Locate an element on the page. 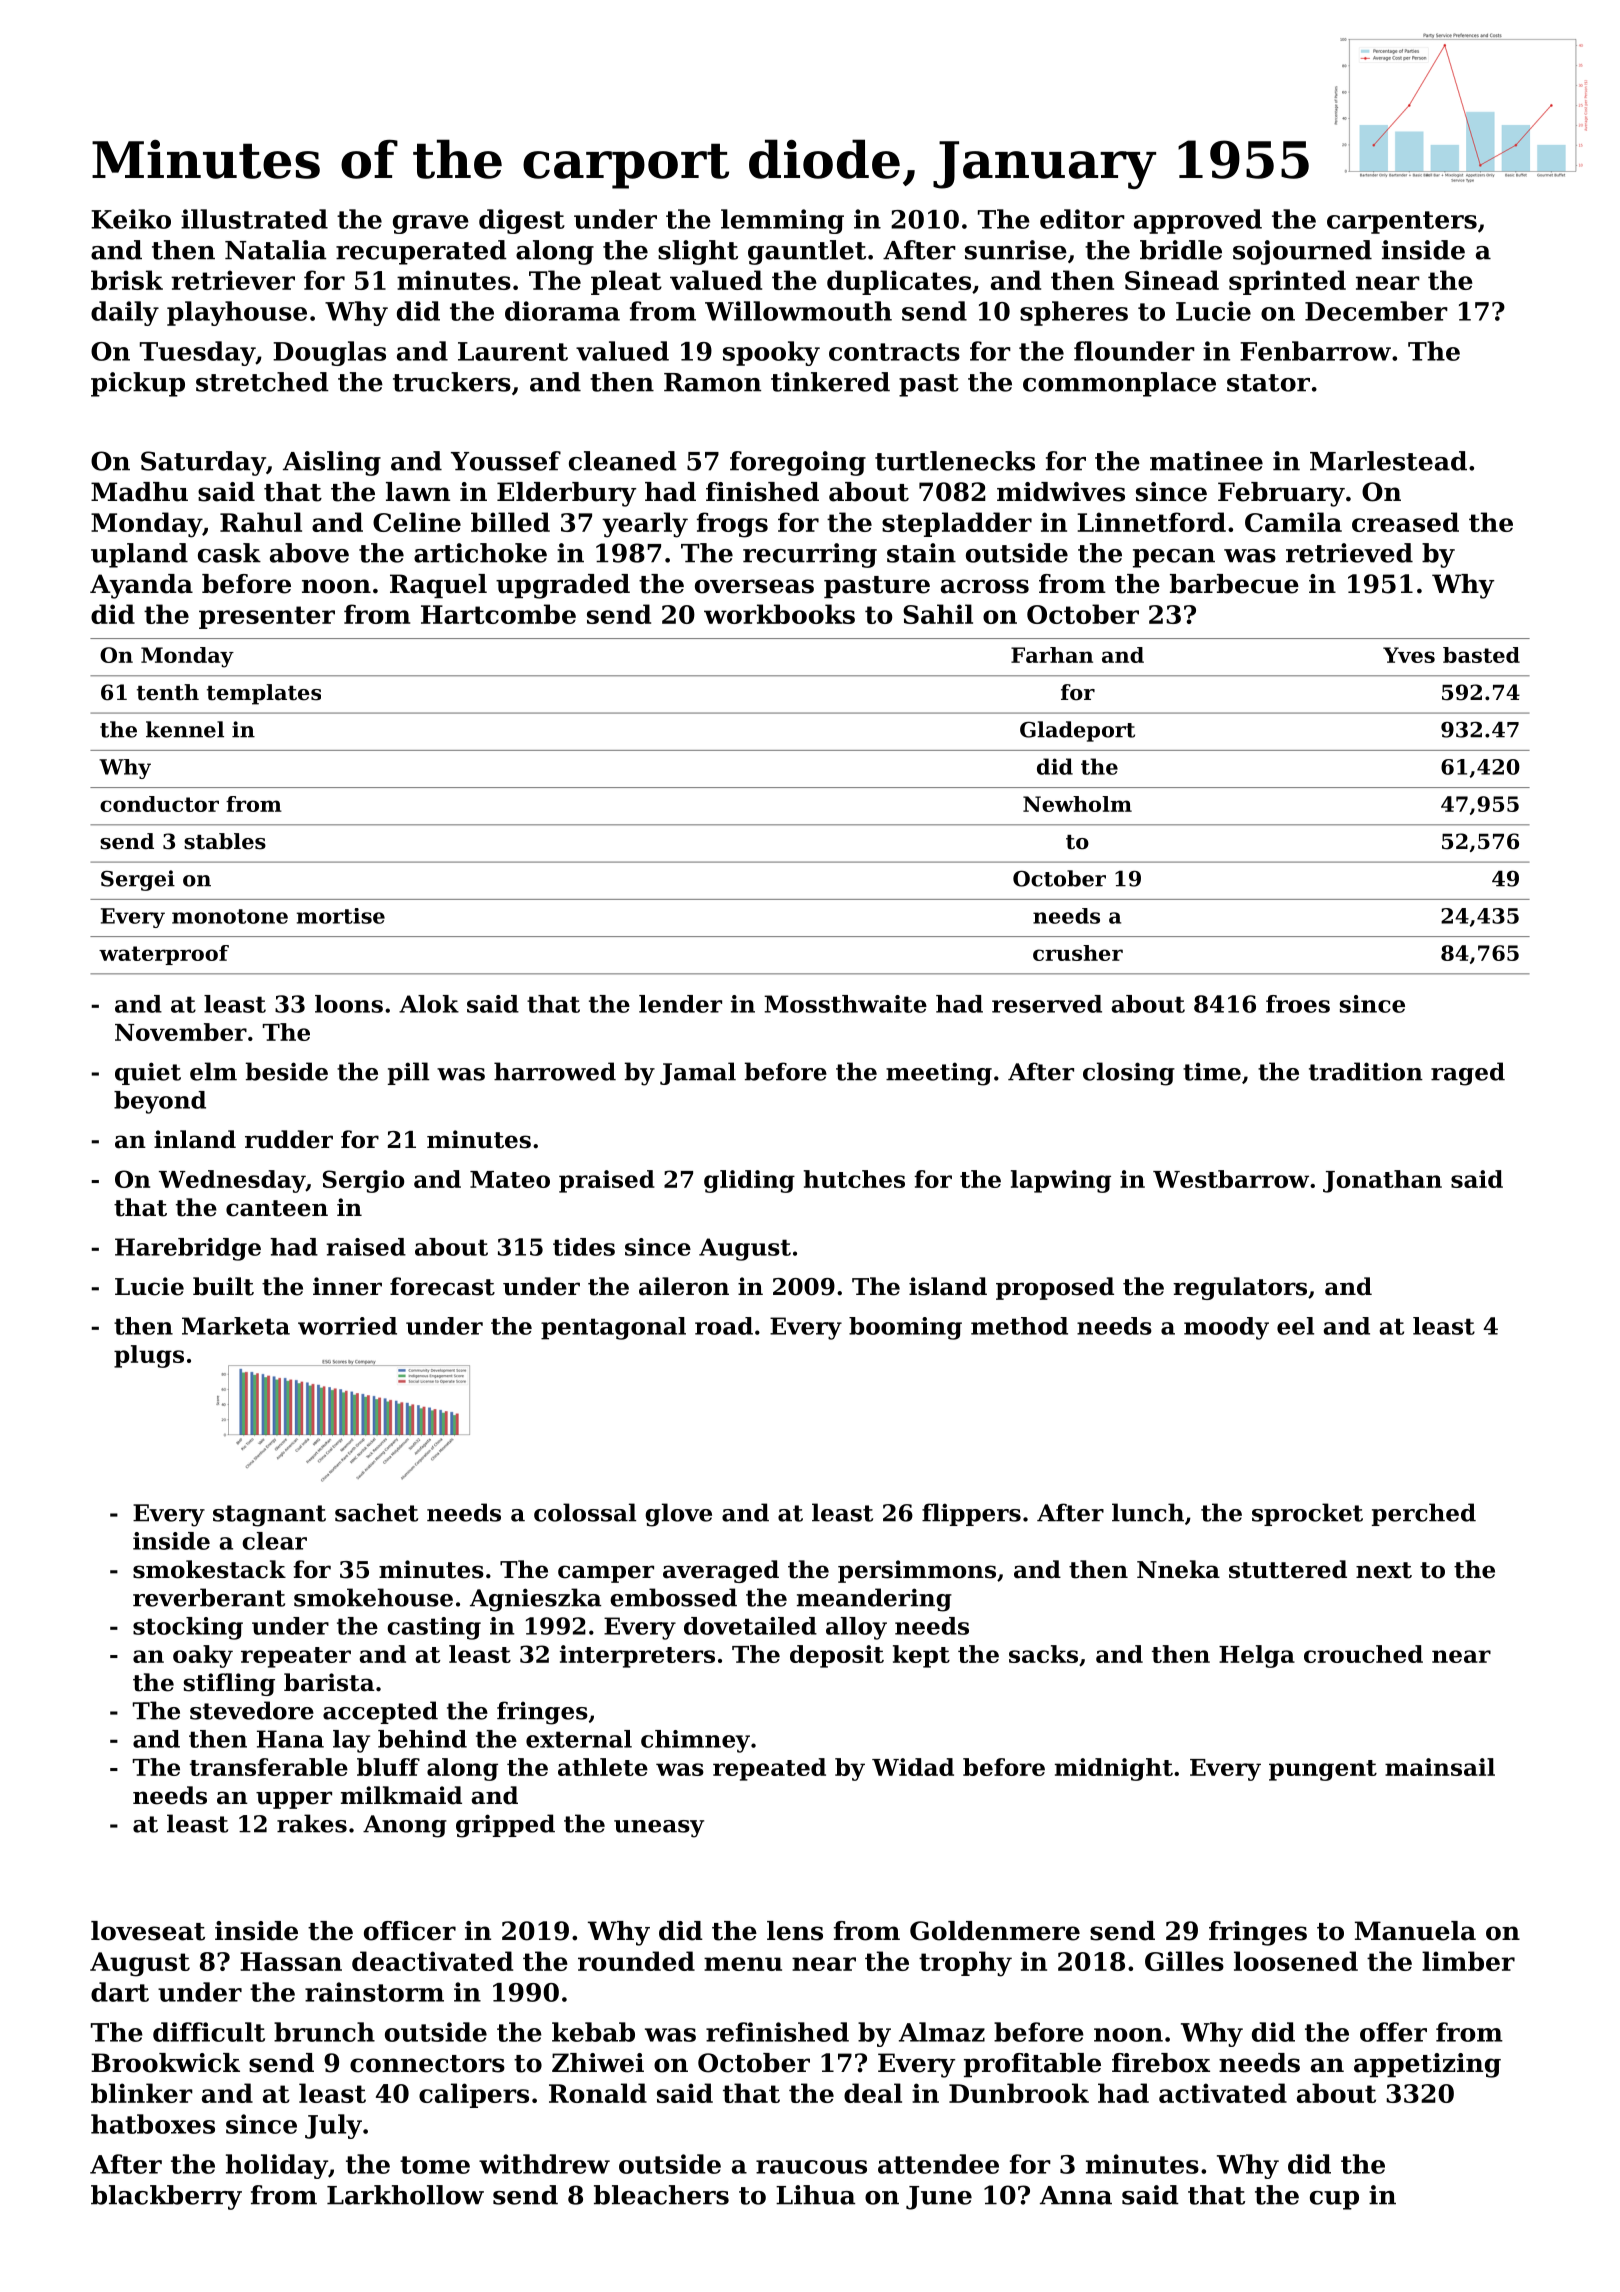 The width and height of the document is (1620, 2292). pecan is located at coordinates (1174, 558).
